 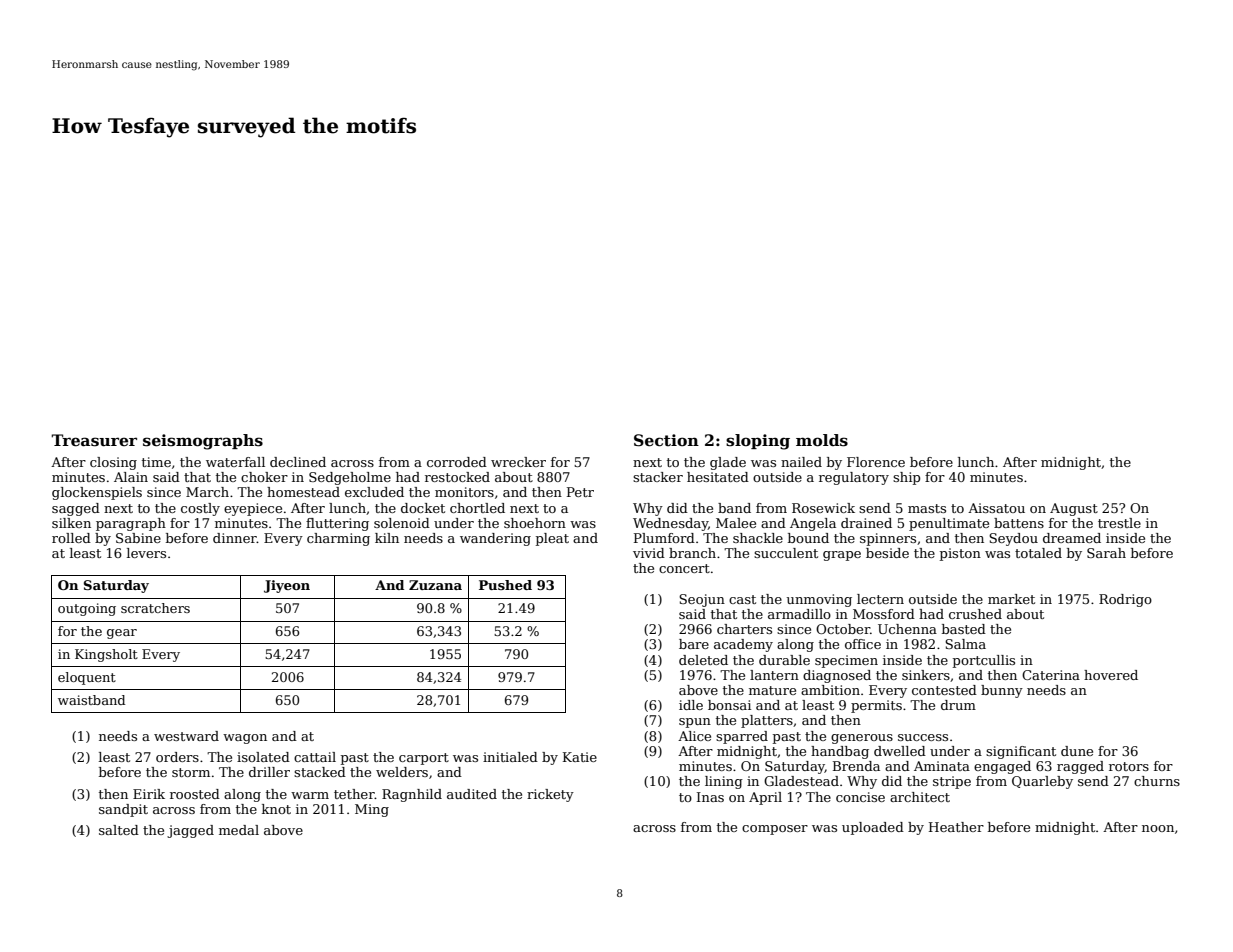 I want to click on westward, so click(x=186, y=736).
